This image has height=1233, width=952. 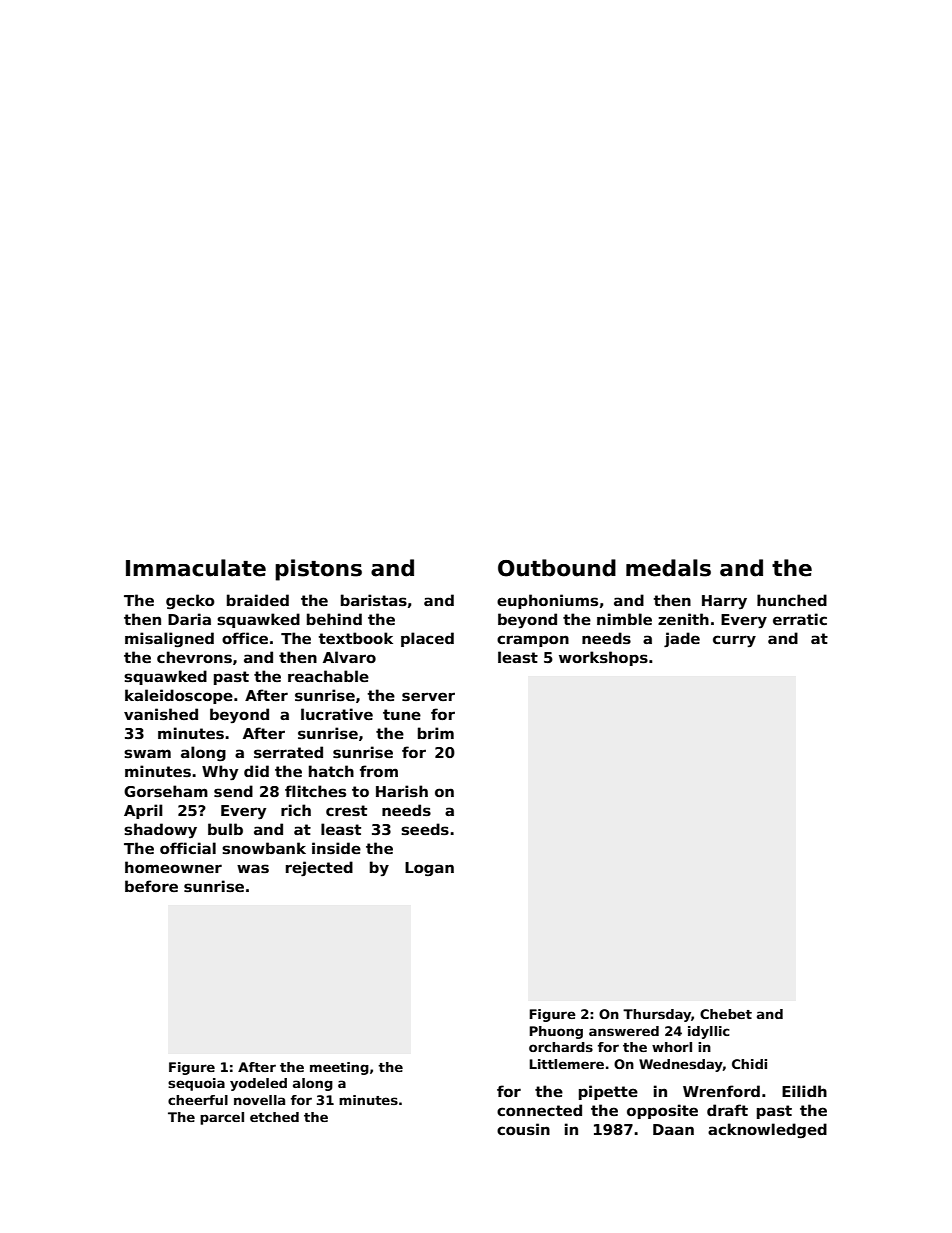 What do you see at coordinates (556, 1032) in the image?
I see `Phuong` at bounding box center [556, 1032].
